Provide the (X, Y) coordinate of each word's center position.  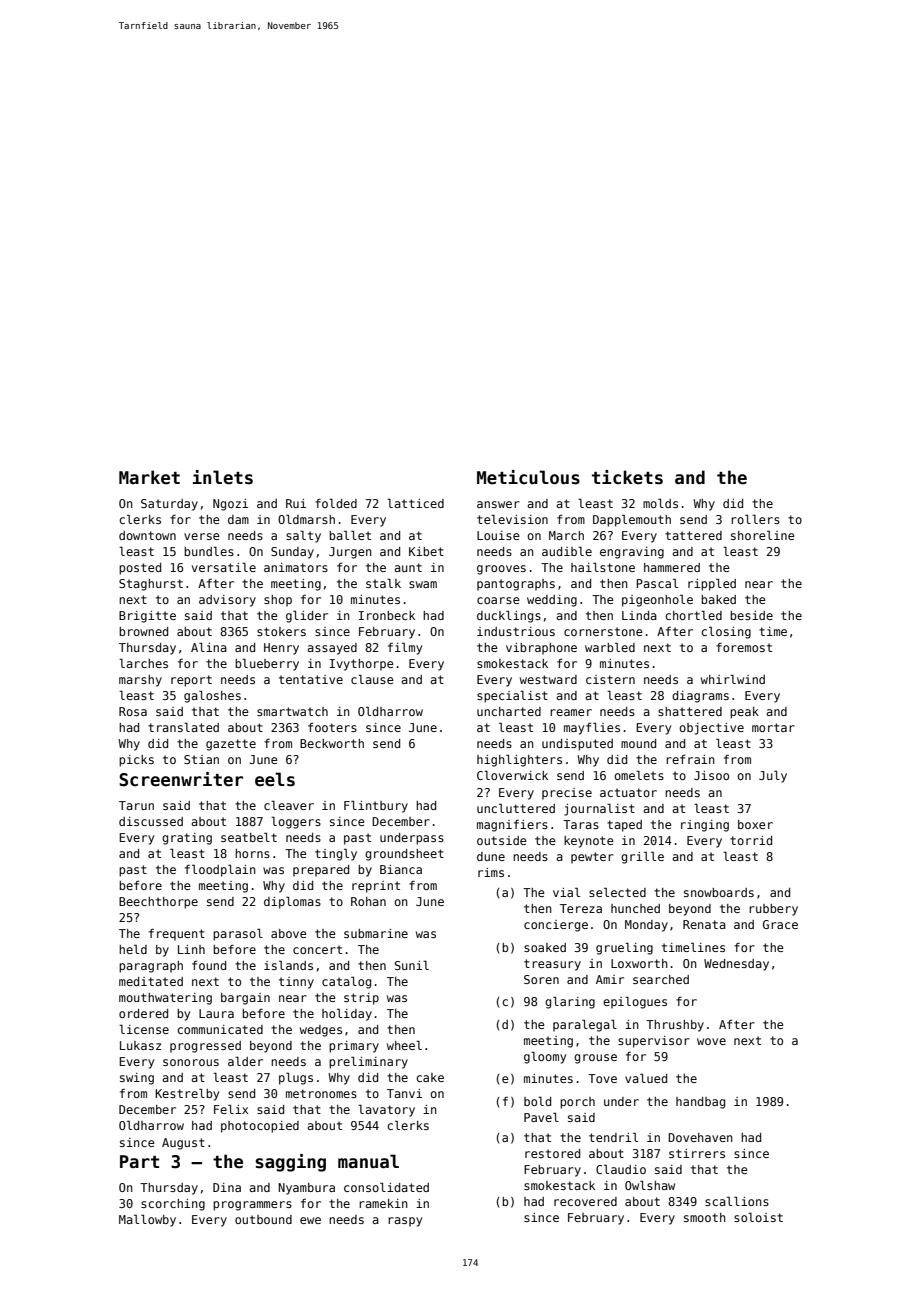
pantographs (516, 585)
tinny (296, 983)
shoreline (763, 535)
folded (336, 503)
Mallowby (147, 1220)
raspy (405, 1222)
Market (149, 477)
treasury (552, 965)
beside (751, 615)
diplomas (292, 902)
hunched (635, 908)
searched (661, 979)
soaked (545, 947)
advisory (227, 601)
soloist (758, 1217)
